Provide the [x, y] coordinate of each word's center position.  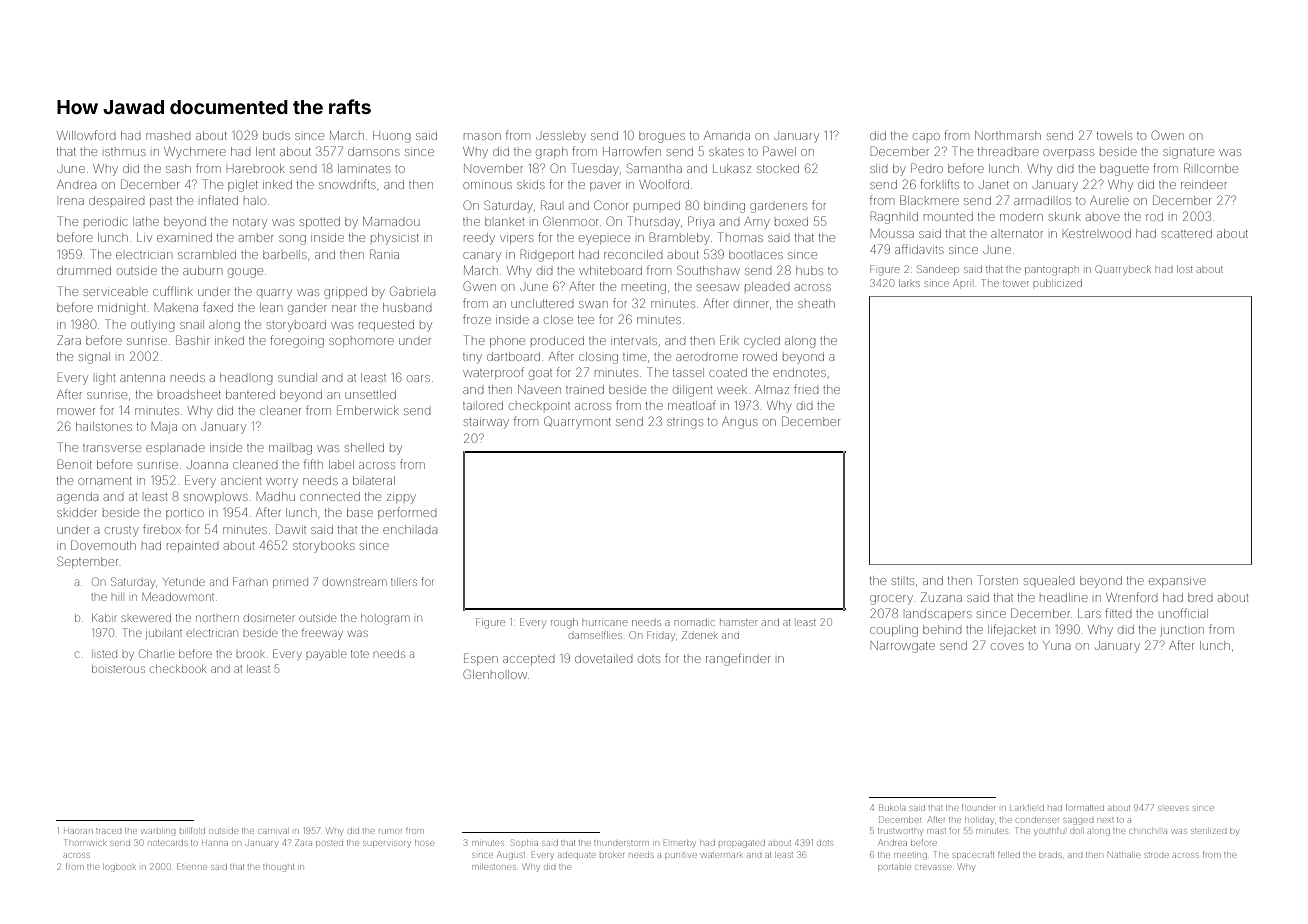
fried [806, 389]
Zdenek [700, 635]
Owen [1168, 135]
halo [255, 201]
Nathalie [1124, 855]
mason [482, 136]
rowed [760, 357]
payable [326, 656]
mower [76, 411]
